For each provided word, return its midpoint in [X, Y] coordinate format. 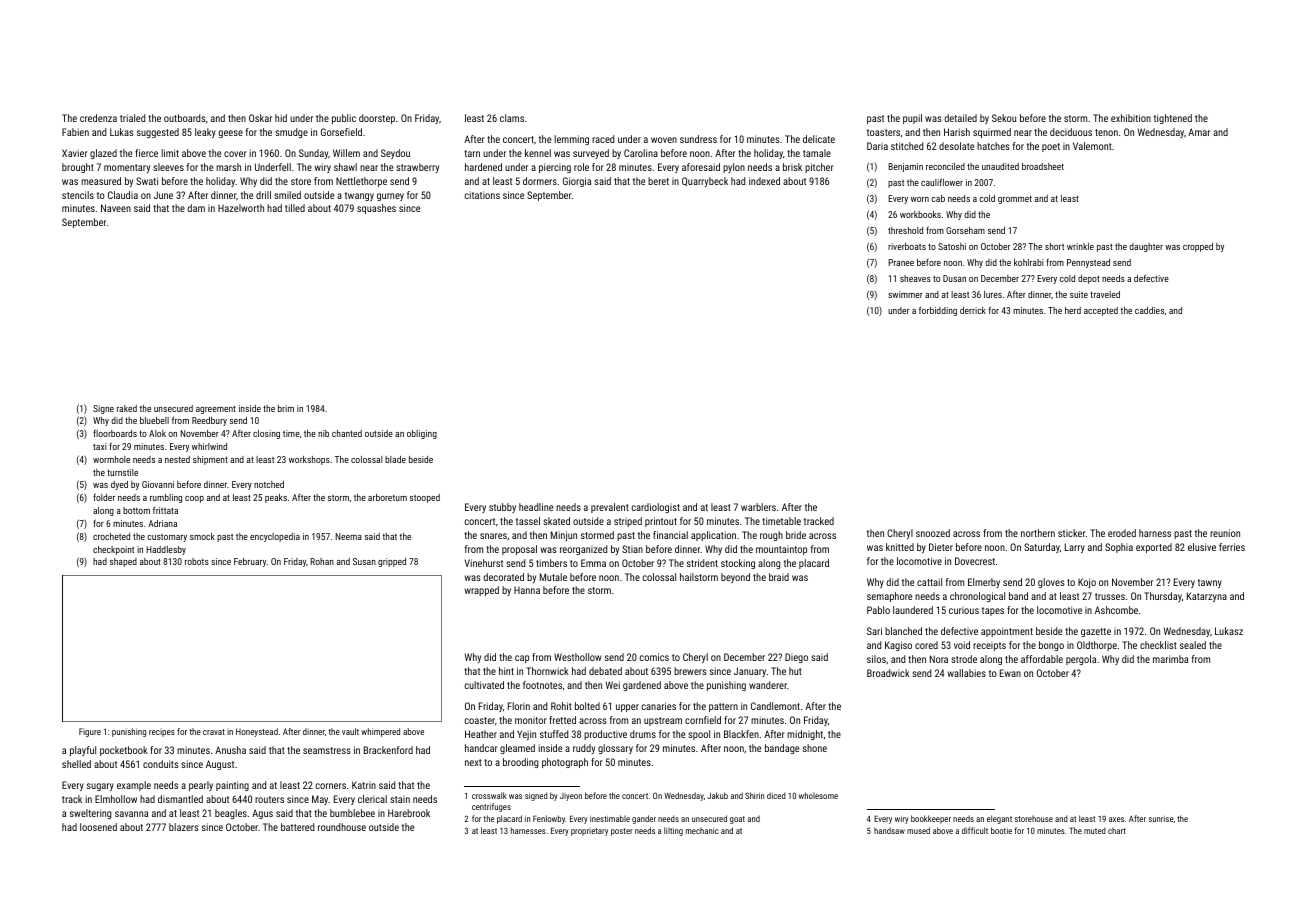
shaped [123, 562]
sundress [698, 139]
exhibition [1131, 118]
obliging [422, 434]
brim [286, 408]
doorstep [377, 119]
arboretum [387, 497]
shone [815, 748]
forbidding [938, 311]
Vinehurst [484, 563]
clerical [372, 799]
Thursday [1163, 597]
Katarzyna [1207, 597]
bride [796, 535]
